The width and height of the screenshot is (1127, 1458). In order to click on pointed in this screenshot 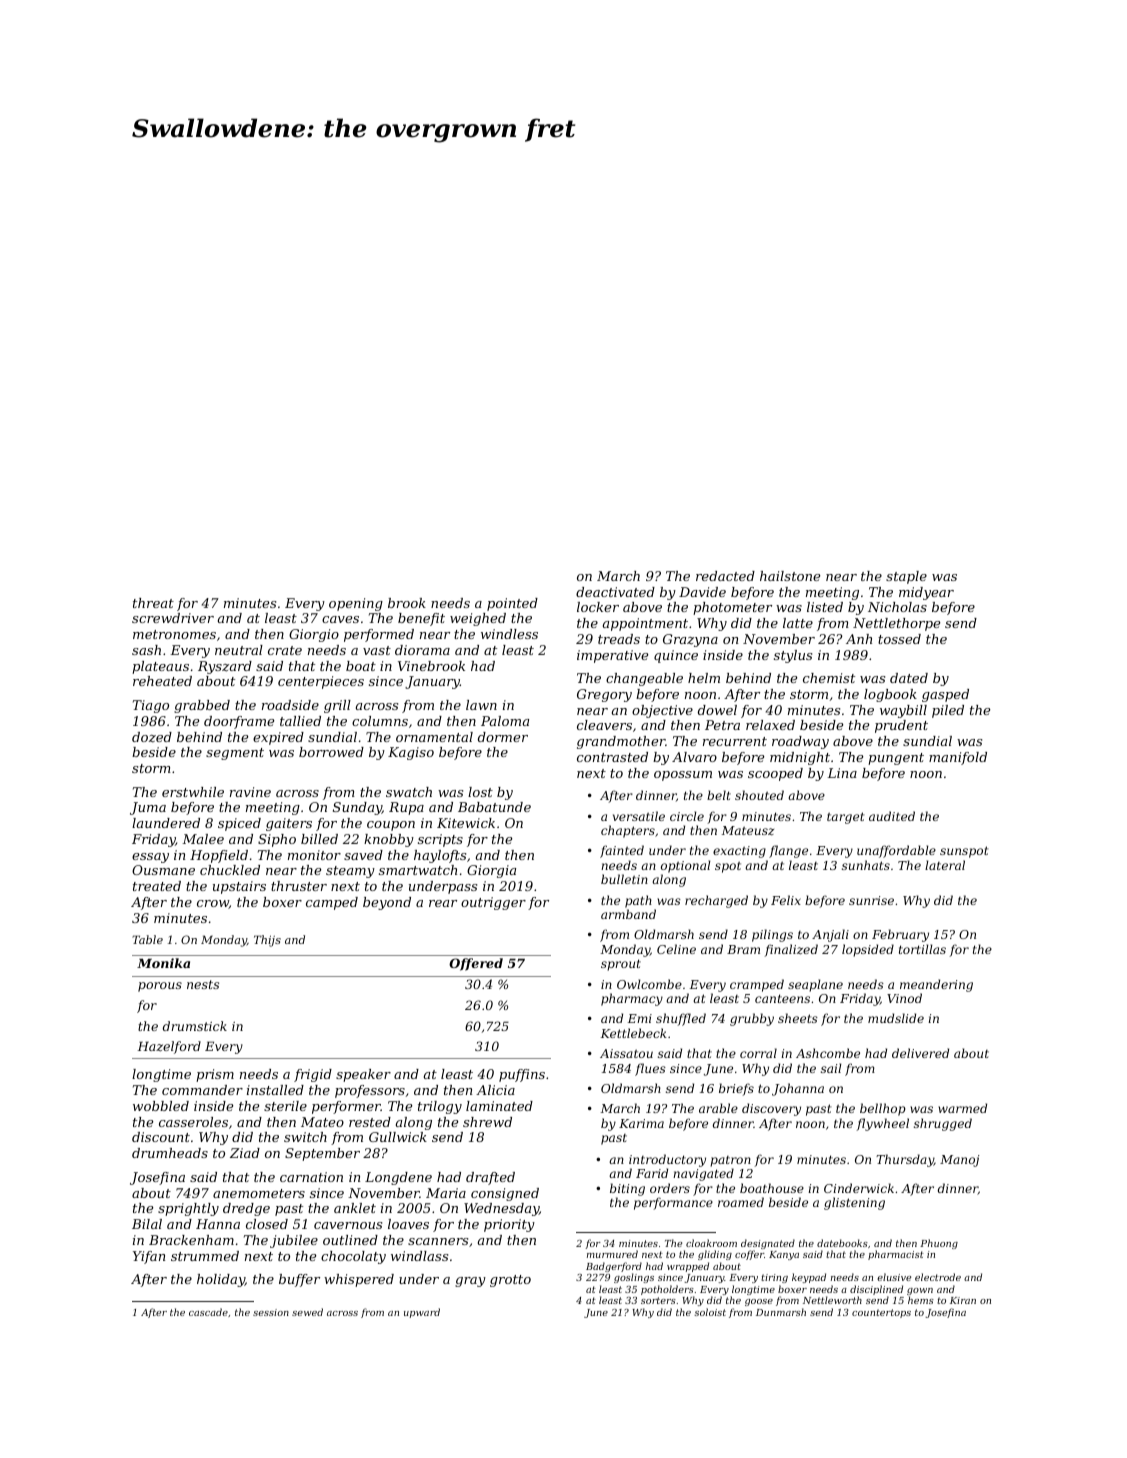, I will do `click(512, 604)`.
